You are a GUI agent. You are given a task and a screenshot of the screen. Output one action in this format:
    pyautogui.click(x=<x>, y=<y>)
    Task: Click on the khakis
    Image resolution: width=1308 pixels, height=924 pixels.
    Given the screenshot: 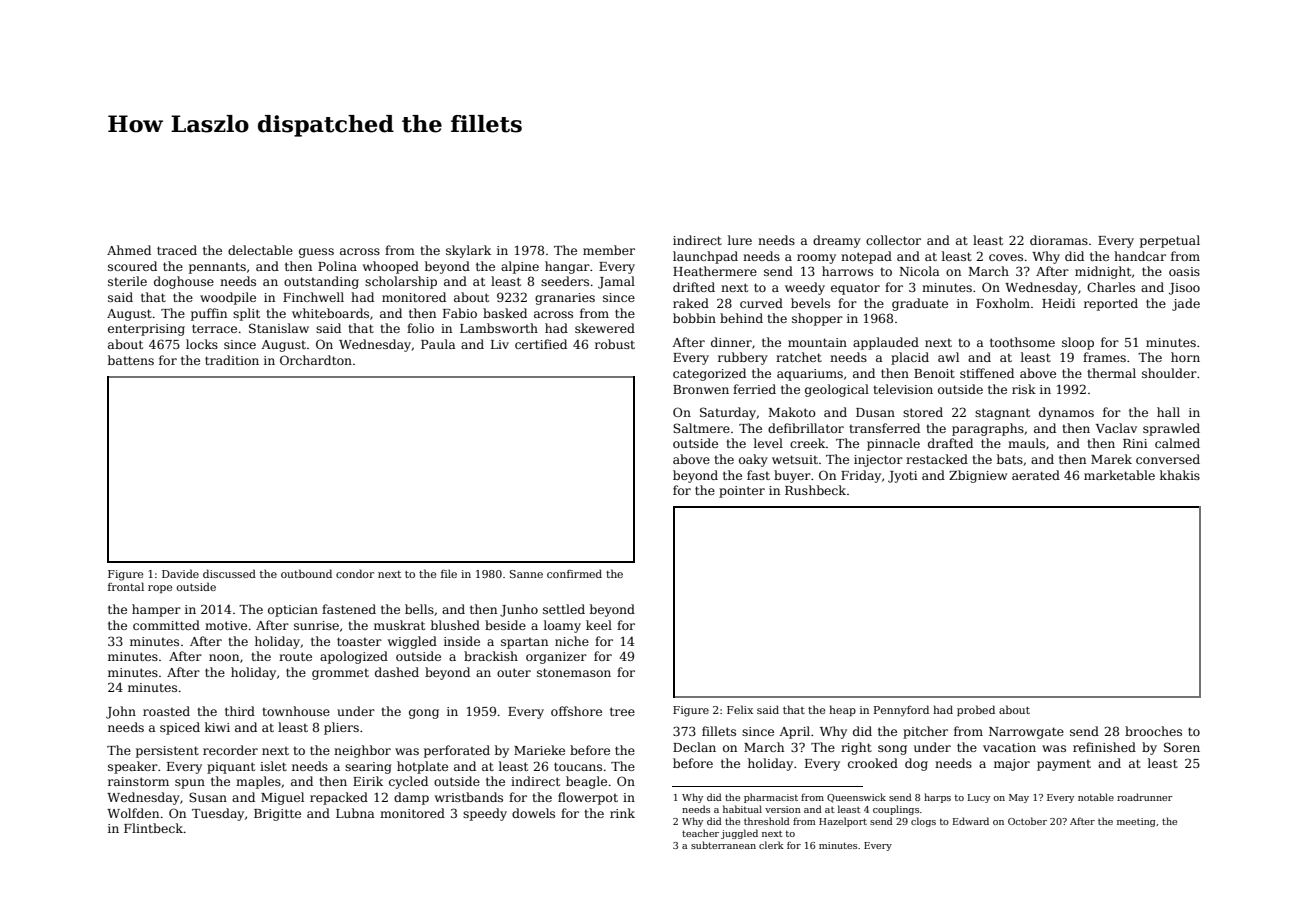 What is the action you would take?
    pyautogui.click(x=1180, y=475)
